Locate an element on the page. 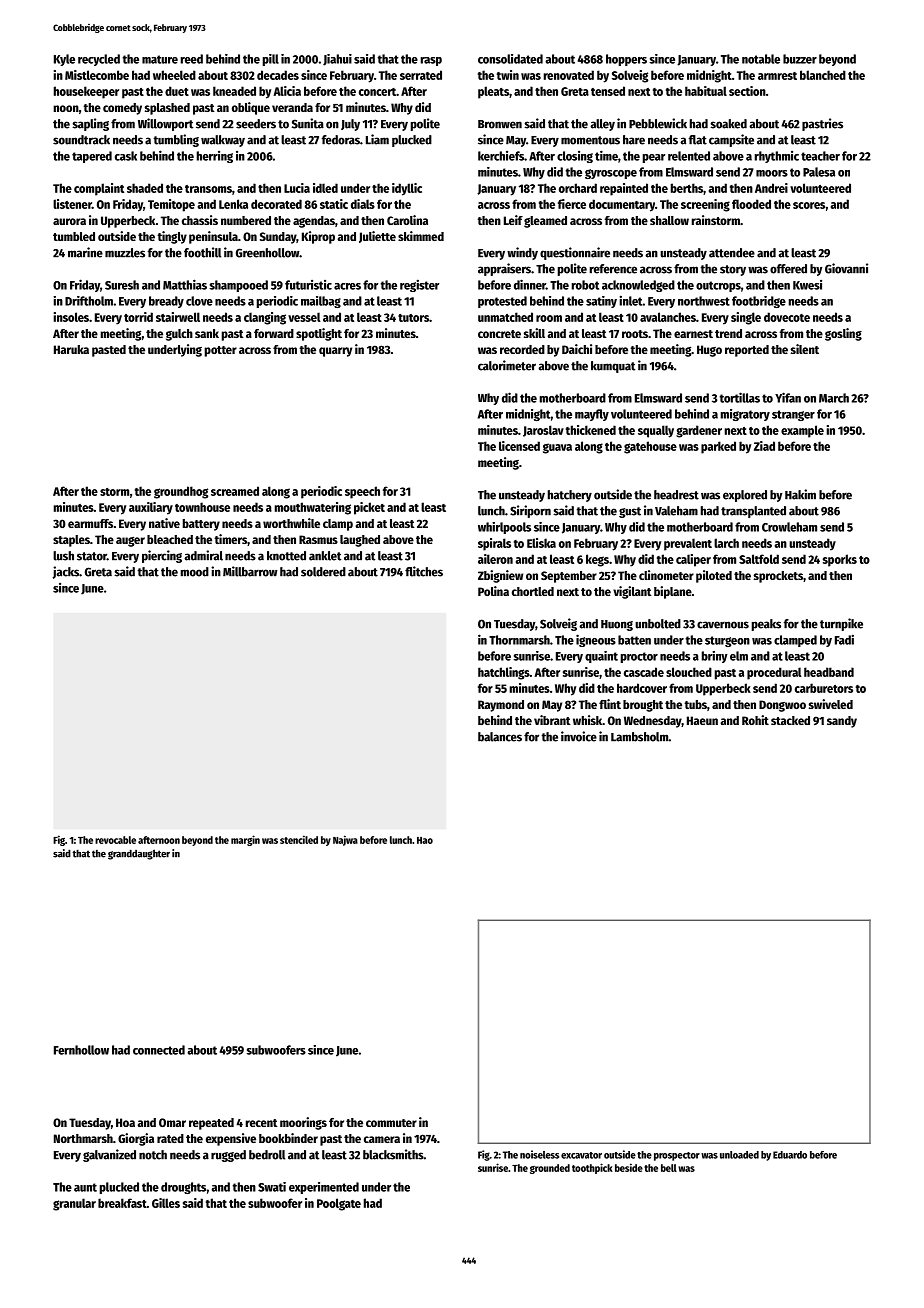 This image has height=1308, width=924. March is located at coordinates (834, 398).
